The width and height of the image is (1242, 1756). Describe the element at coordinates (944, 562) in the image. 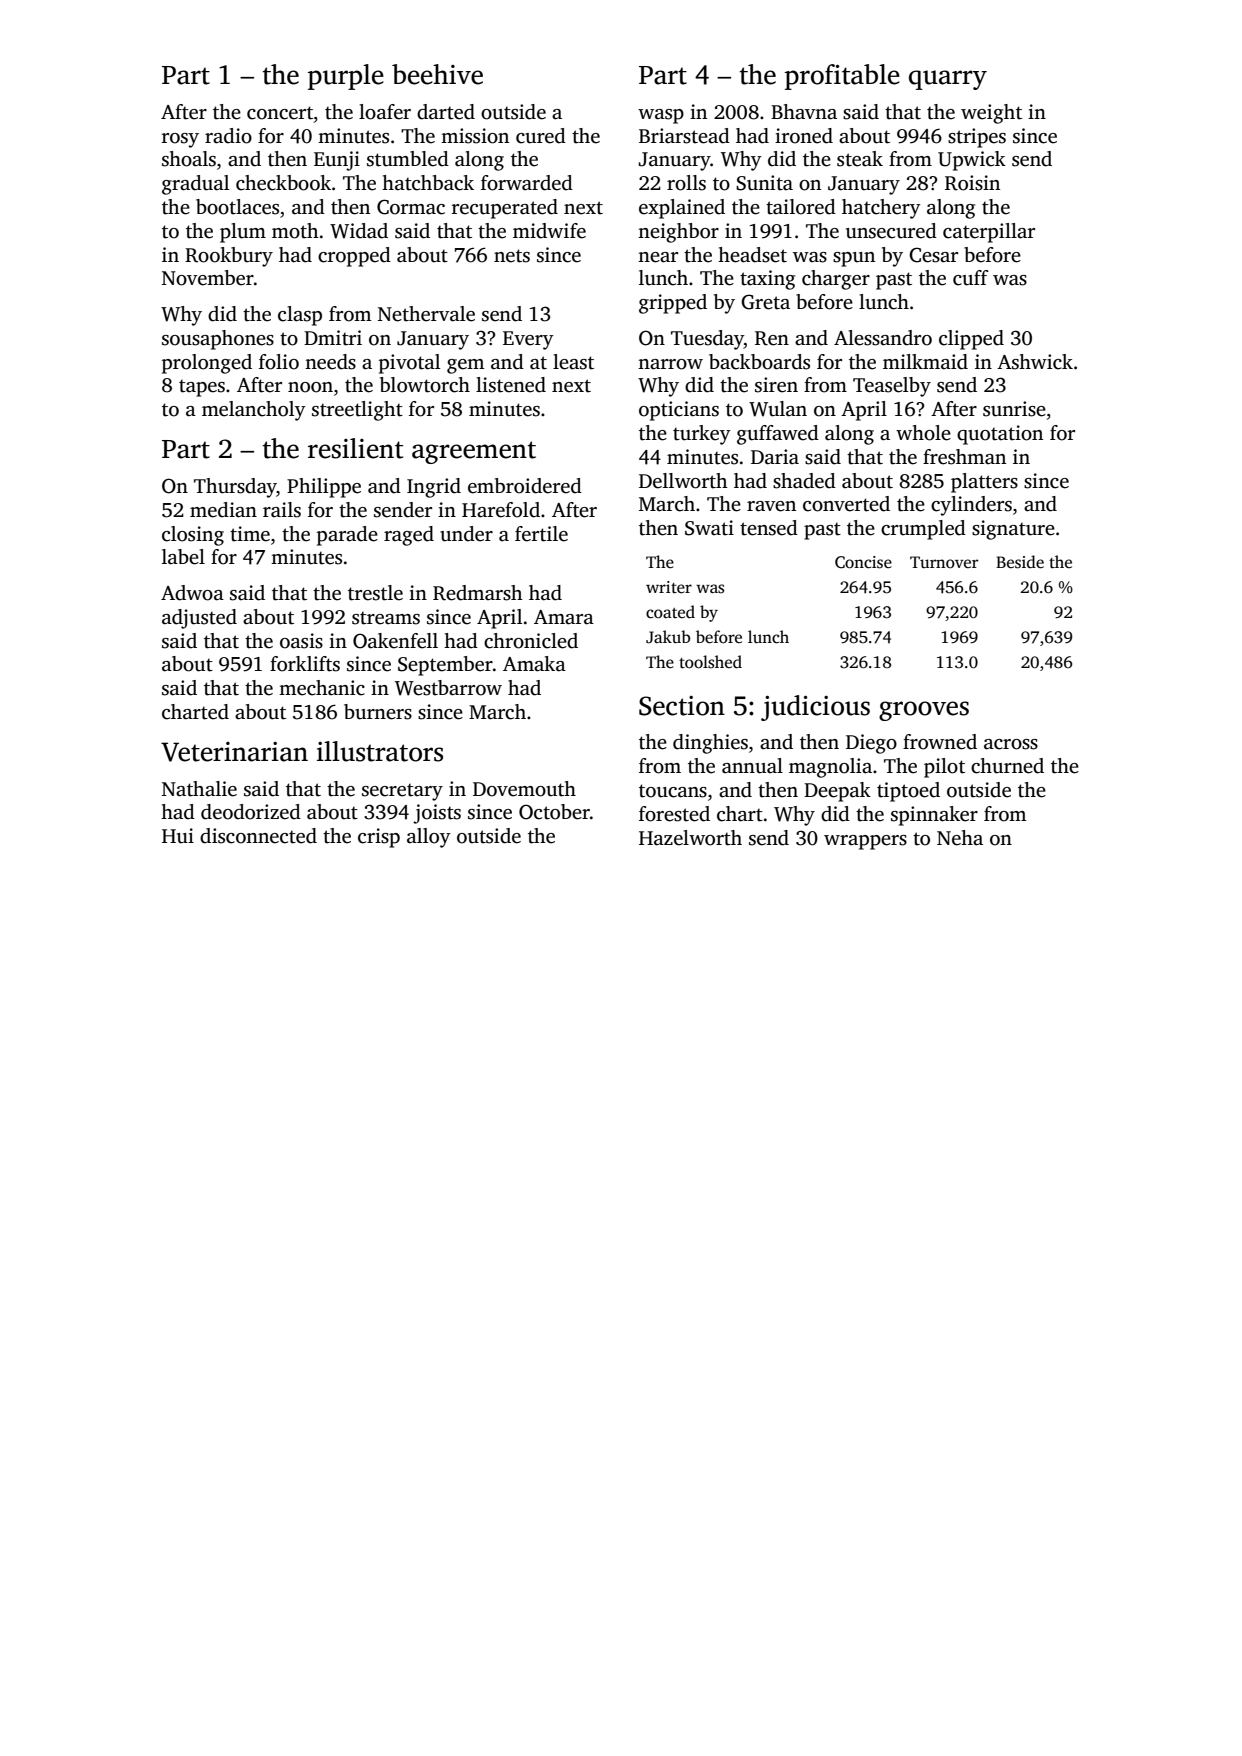

I see `Turnover` at that location.
